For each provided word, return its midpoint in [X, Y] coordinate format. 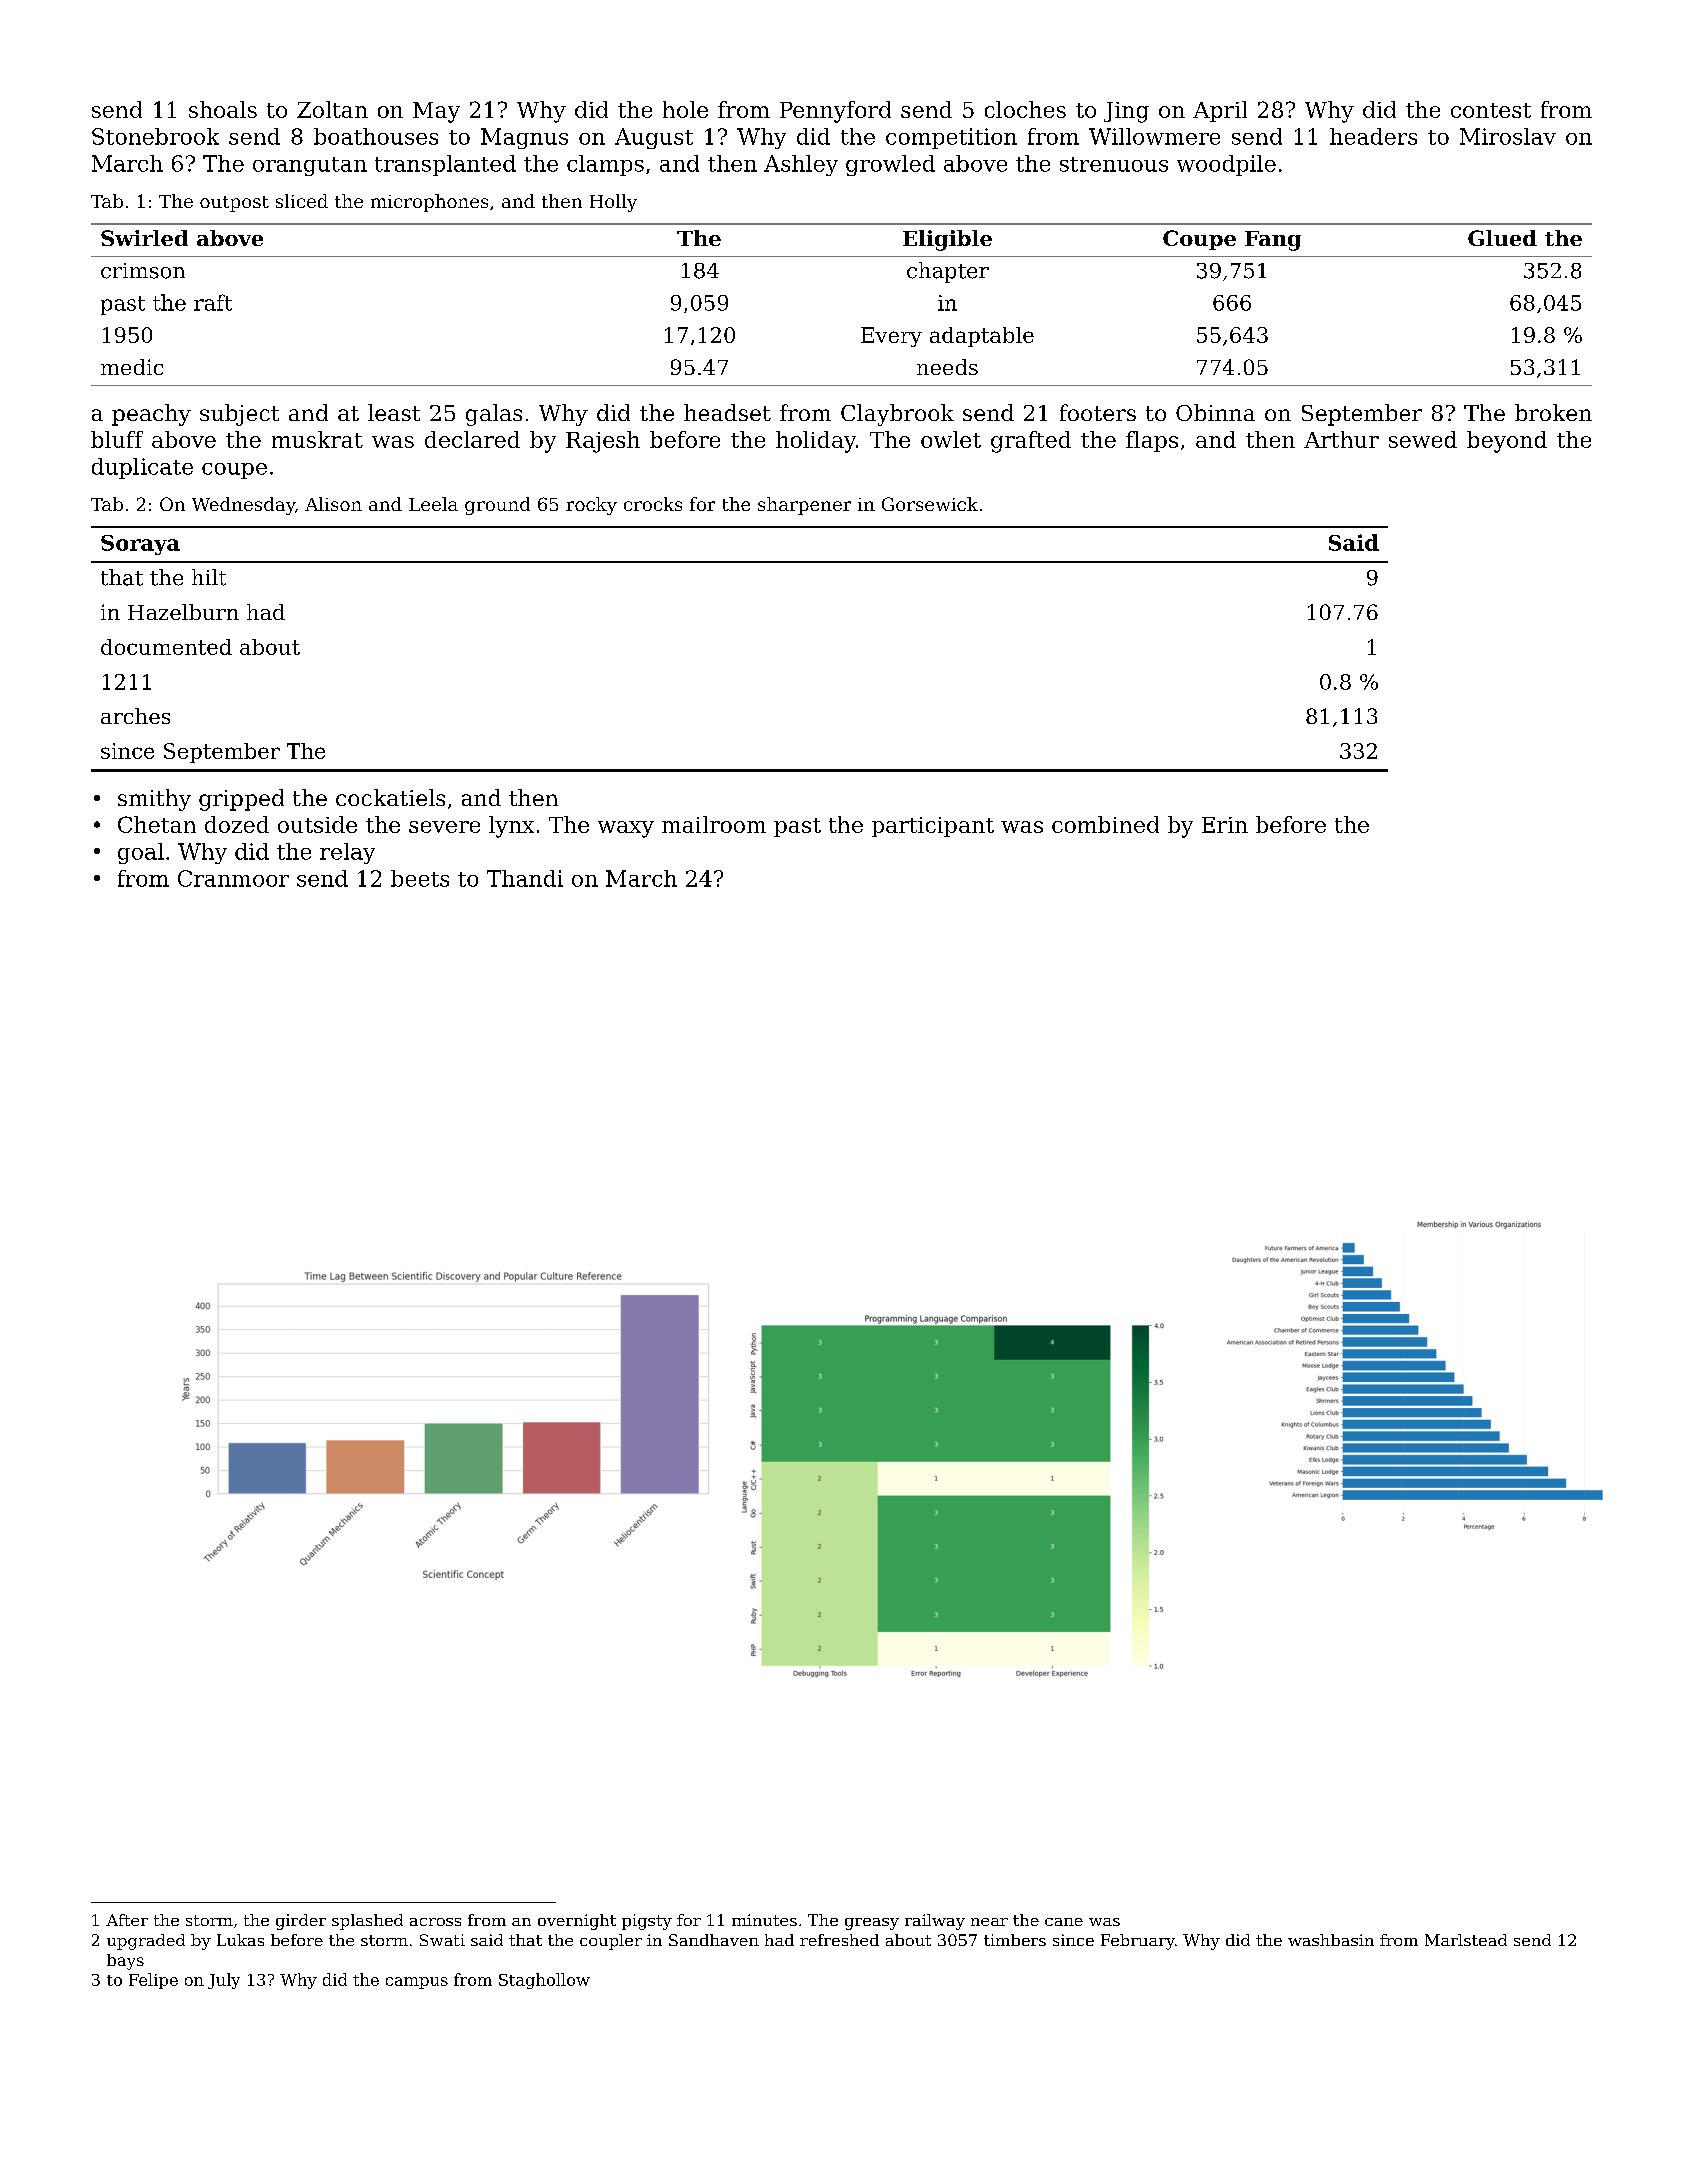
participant [933, 827]
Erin [1225, 825]
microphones [429, 203]
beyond [1507, 442]
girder [301, 1922]
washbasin [1331, 1940]
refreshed [839, 1940]
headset [727, 412]
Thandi [525, 878]
